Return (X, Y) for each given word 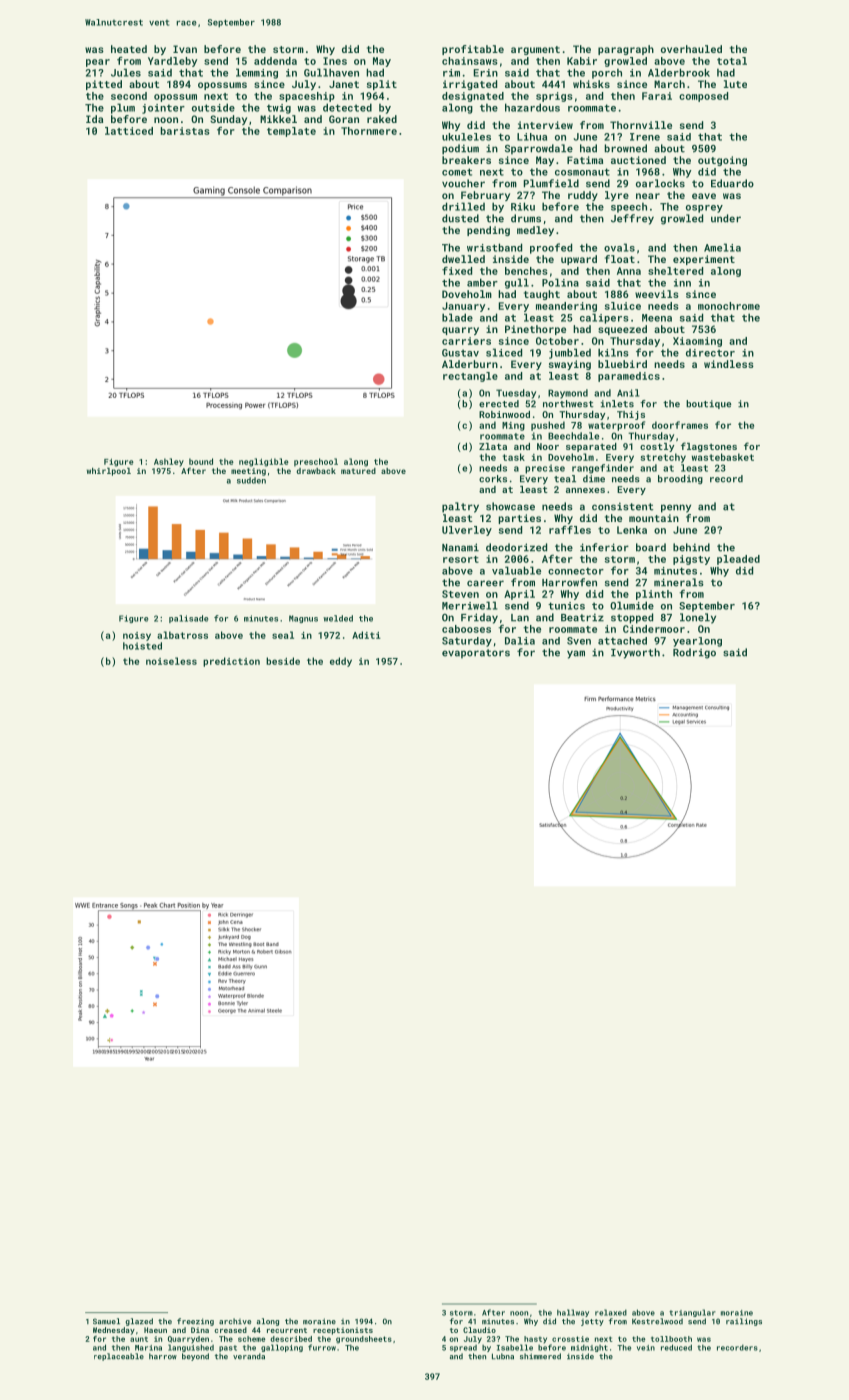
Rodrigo (694, 653)
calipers (604, 318)
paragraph (626, 50)
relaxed (611, 1312)
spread (463, 1348)
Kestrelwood (657, 1321)
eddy (341, 662)
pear (98, 63)
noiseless (171, 661)
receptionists (343, 1331)
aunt (139, 1339)
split (382, 85)
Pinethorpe (535, 330)
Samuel (106, 1321)
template (291, 132)
